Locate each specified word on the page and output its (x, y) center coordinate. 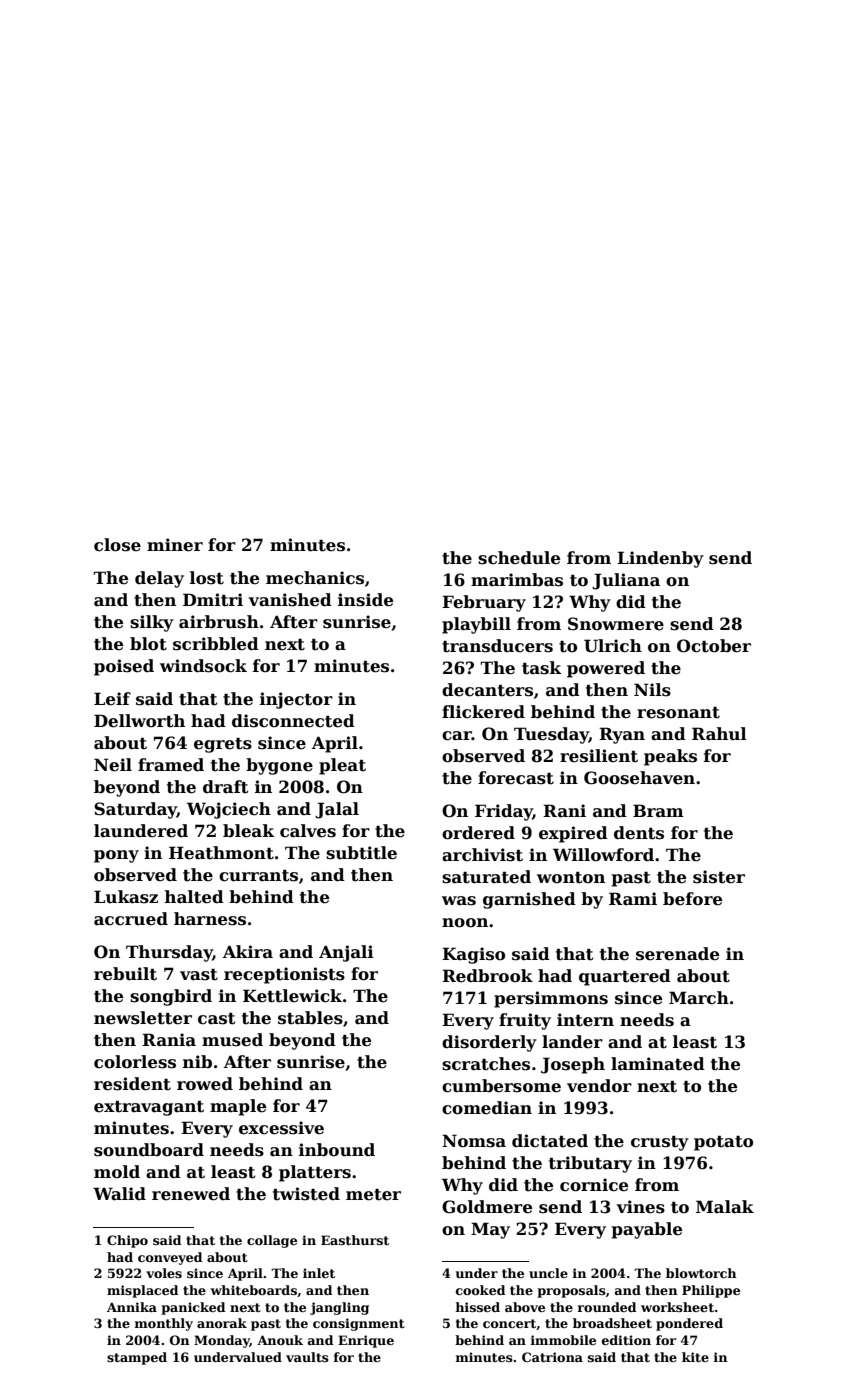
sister (719, 877)
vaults (307, 1357)
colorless (135, 1062)
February (484, 603)
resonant (678, 713)
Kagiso (473, 955)
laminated (658, 1064)
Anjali (346, 953)
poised (124, 667)
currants (258, 876)
